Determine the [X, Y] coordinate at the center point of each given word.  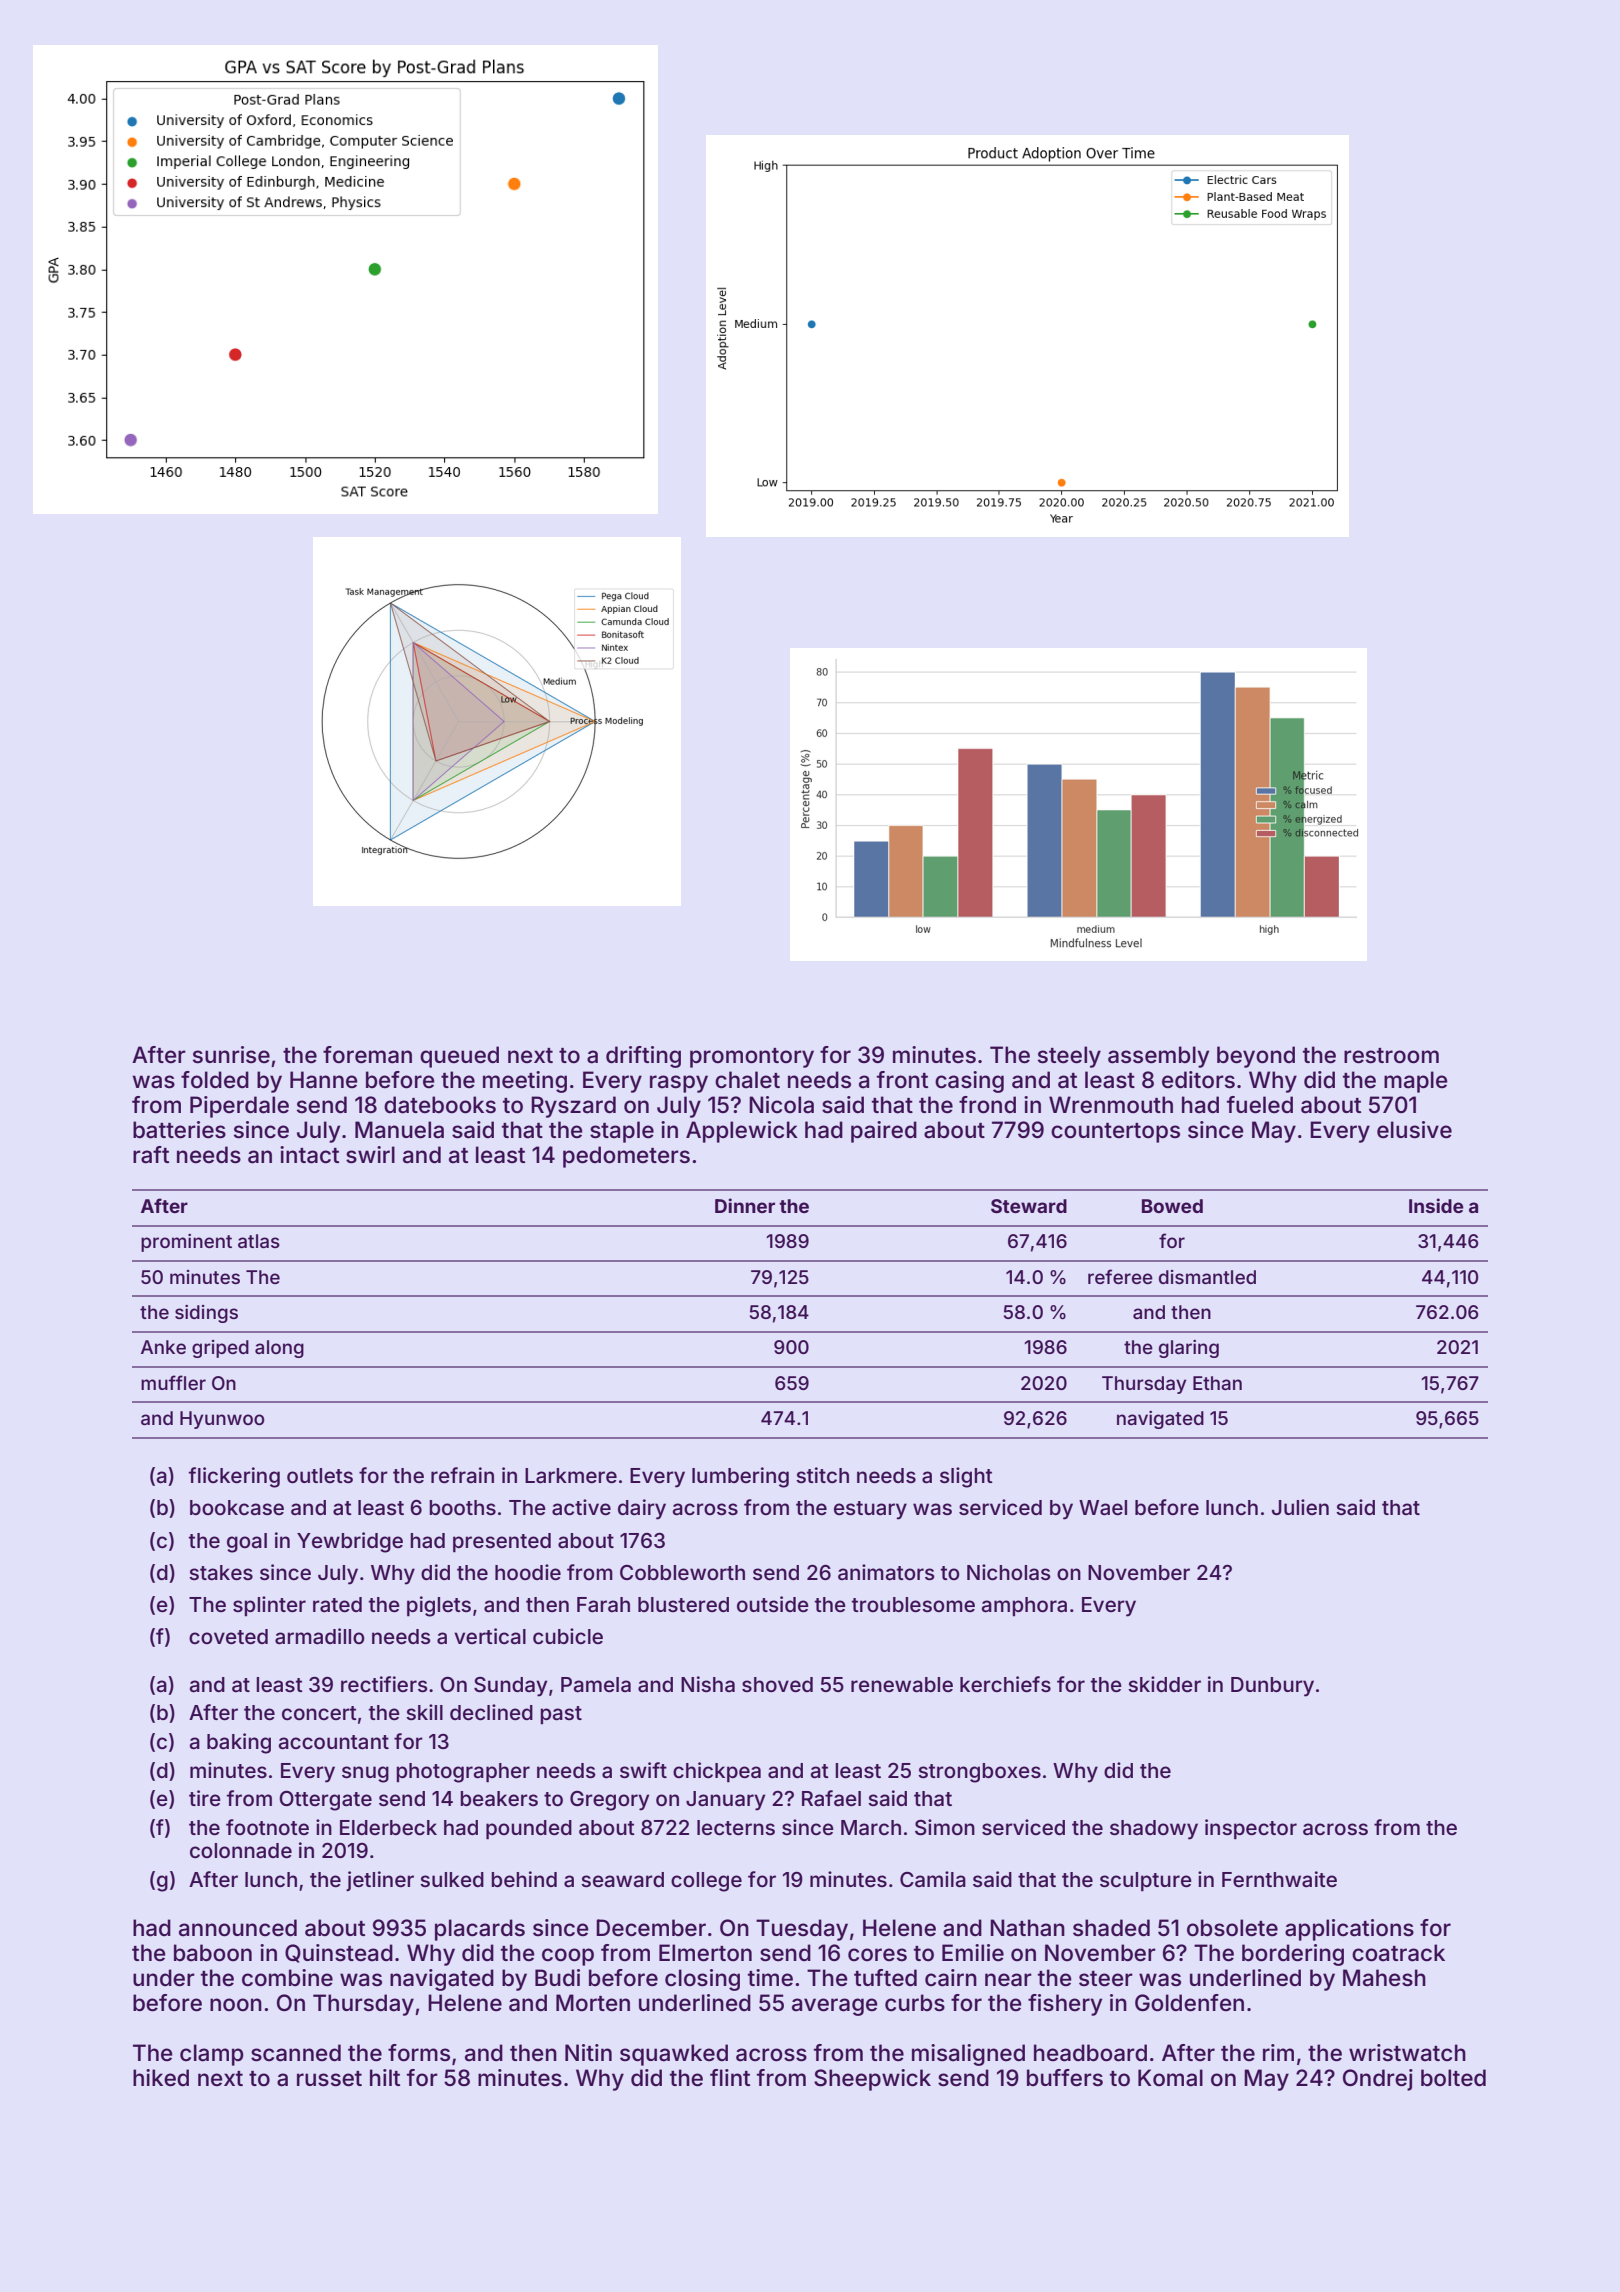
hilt [385, 2077]
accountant [334, 1742]
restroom [1391, 1056]
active [581, 1507]
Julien [1300, 1507]
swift [643, 1770]
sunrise [231, 1055]
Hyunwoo [222, 1420]
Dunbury [1272, 1687]
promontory [752, 1058]
